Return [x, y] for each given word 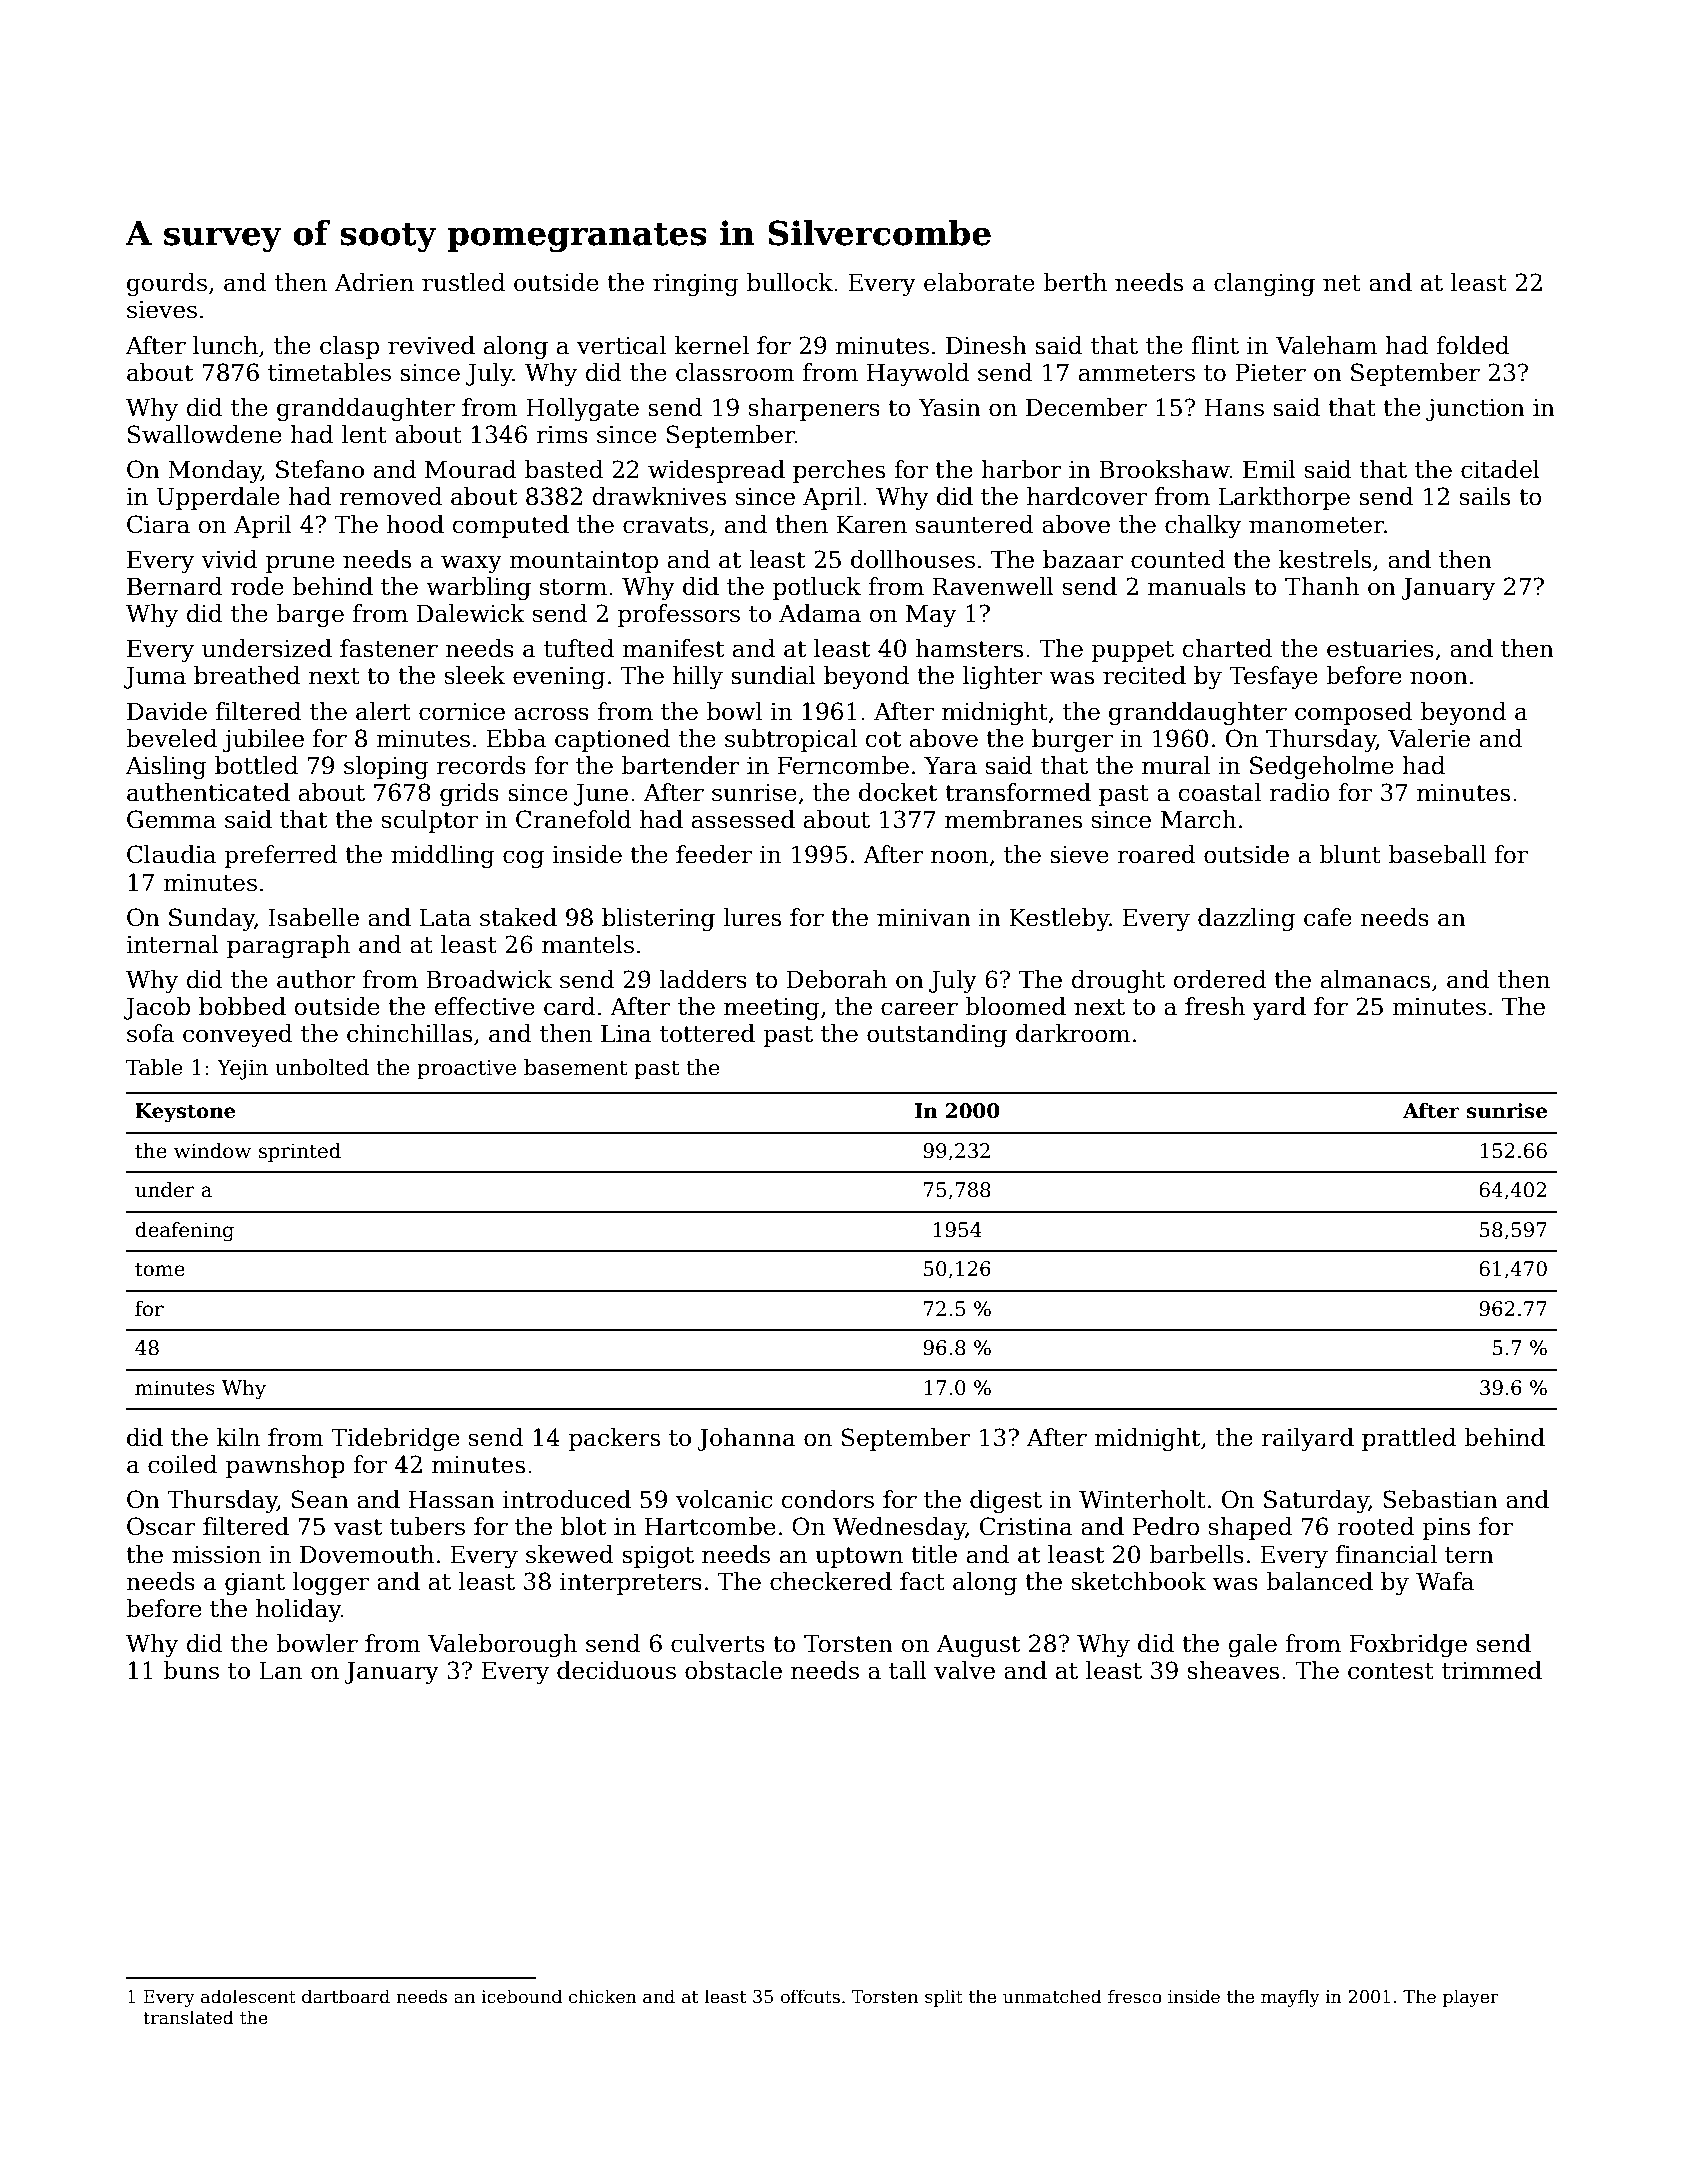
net [1342, 283]
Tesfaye [1273, 677]
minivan [924, 918]
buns [191, 1670]
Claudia [171, 854]
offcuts [810, 1996]
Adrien [374, 282]
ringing [696, 285]
